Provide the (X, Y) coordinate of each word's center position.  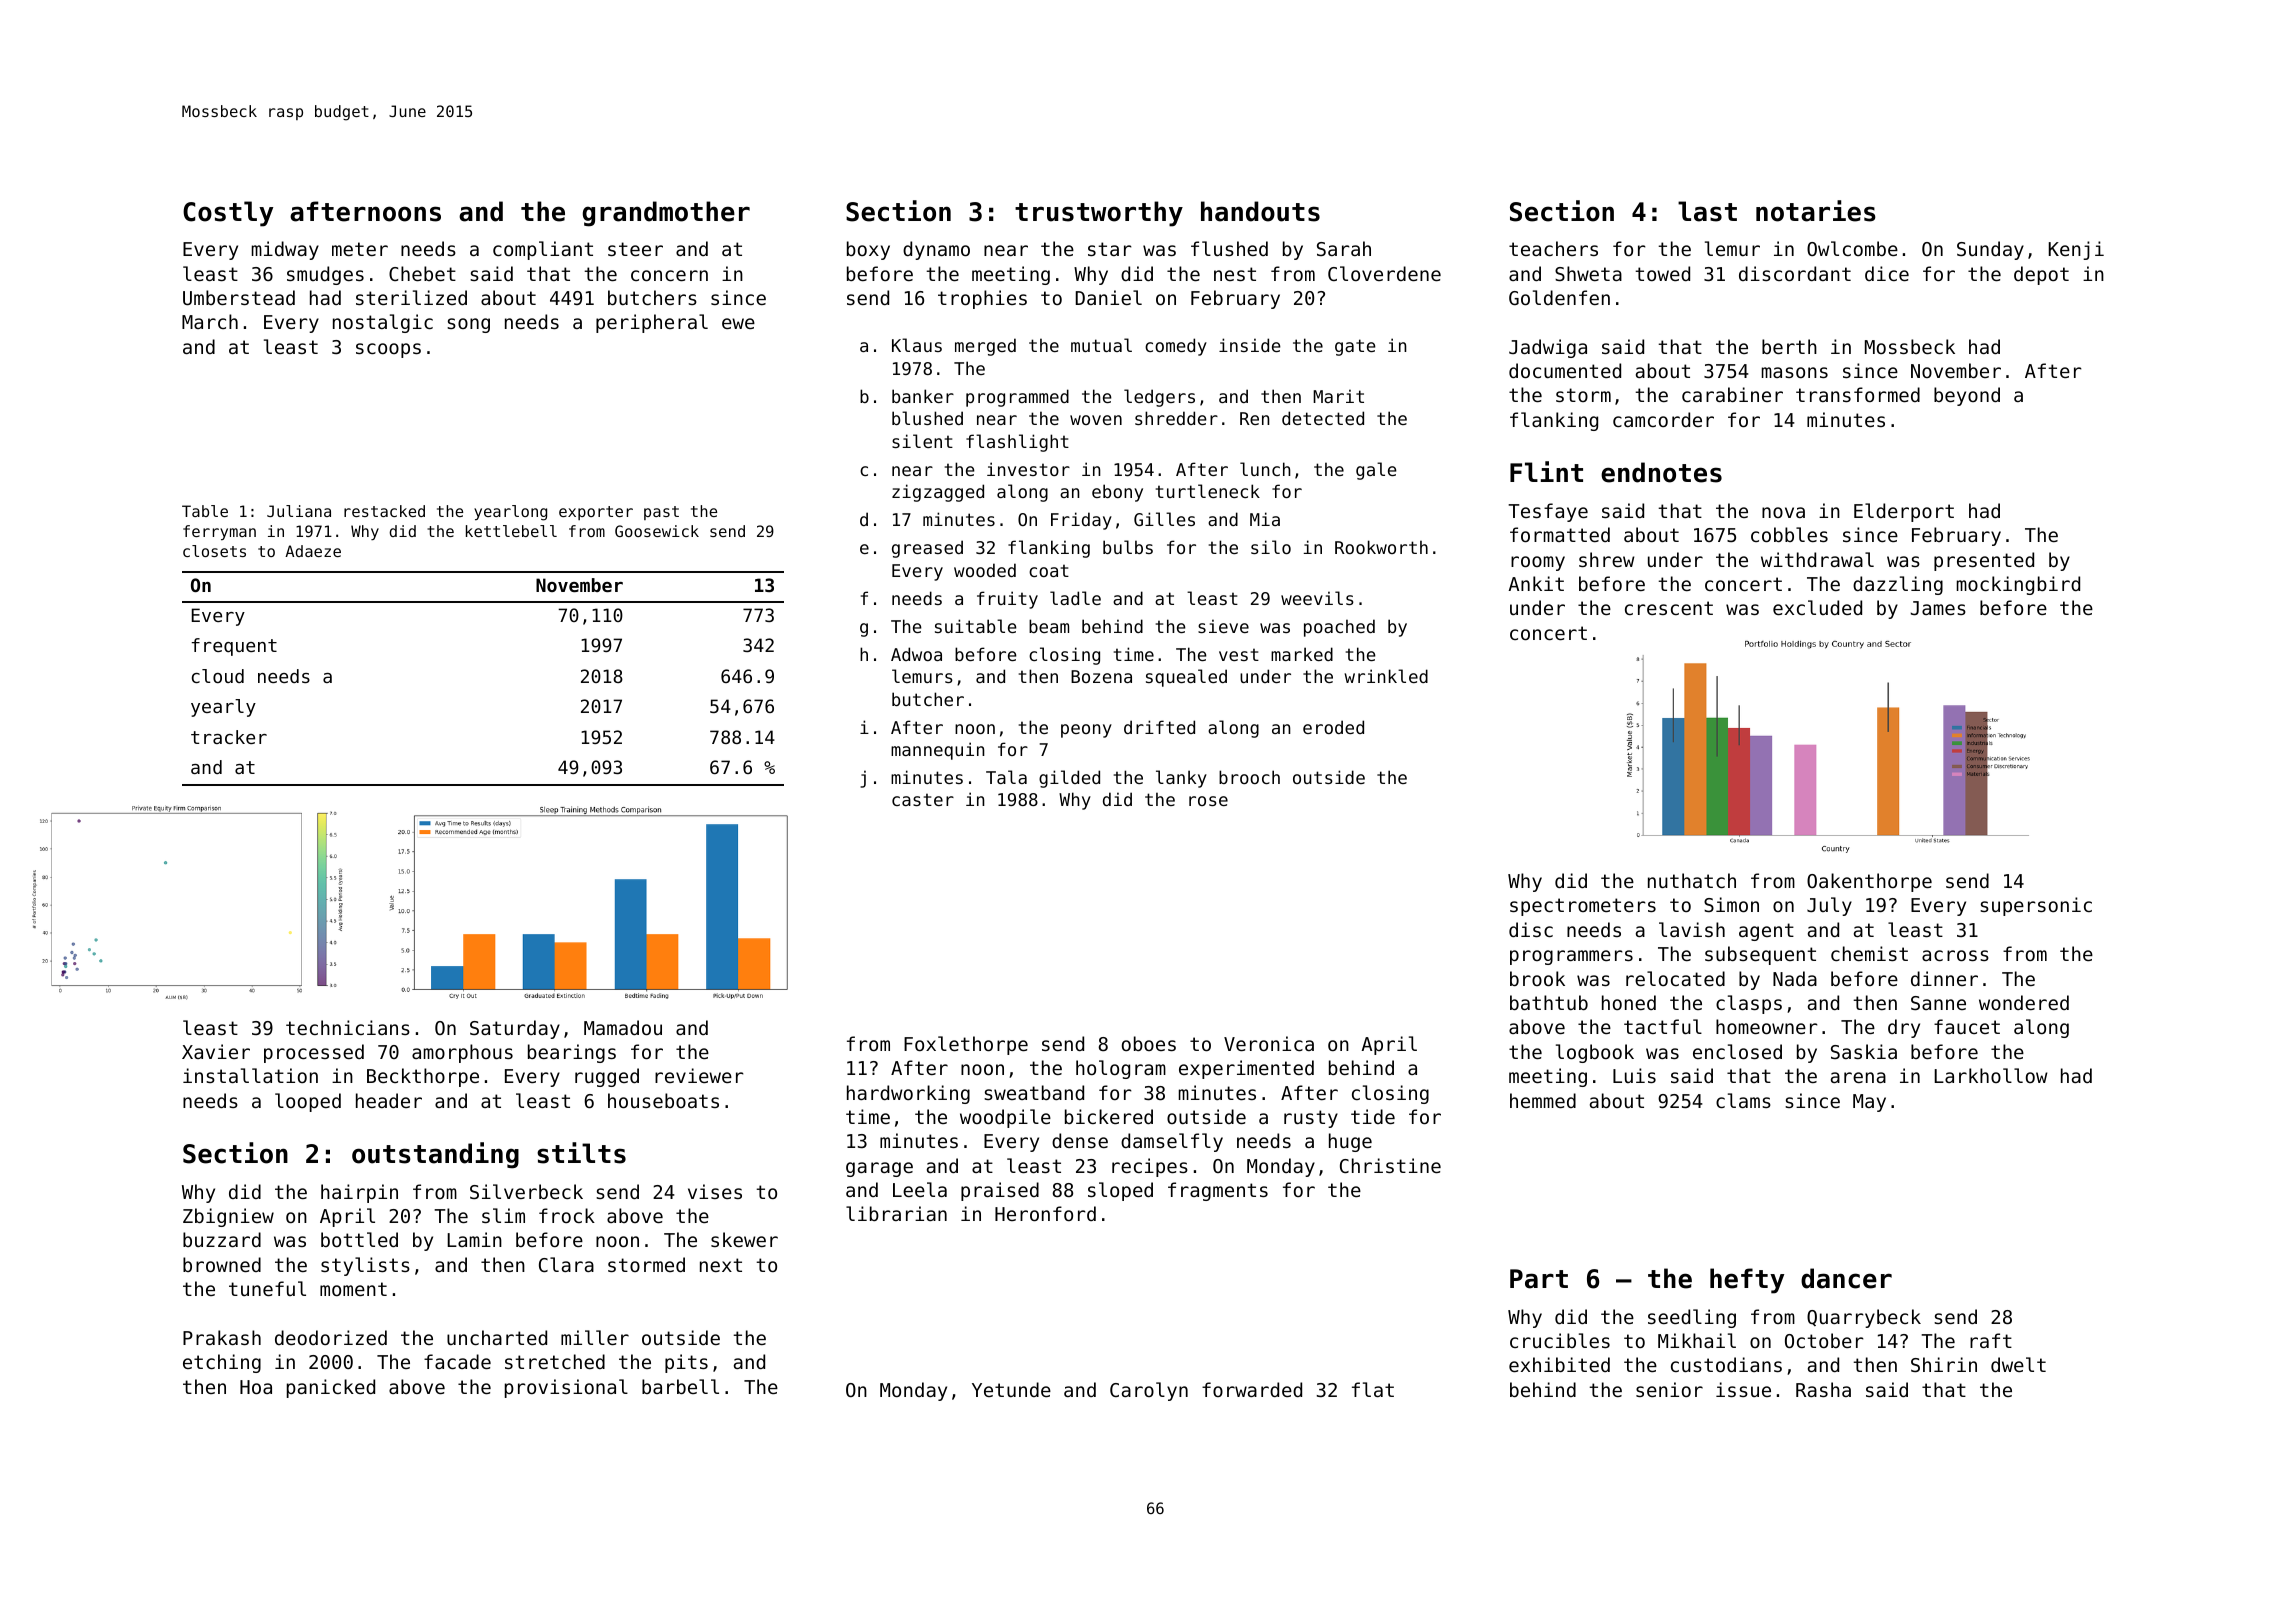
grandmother (666, 214)
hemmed (1543, 1100)
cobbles (1789, 534)
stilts (581, 1153)
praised (1000, 1191)
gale (1376, 471)
